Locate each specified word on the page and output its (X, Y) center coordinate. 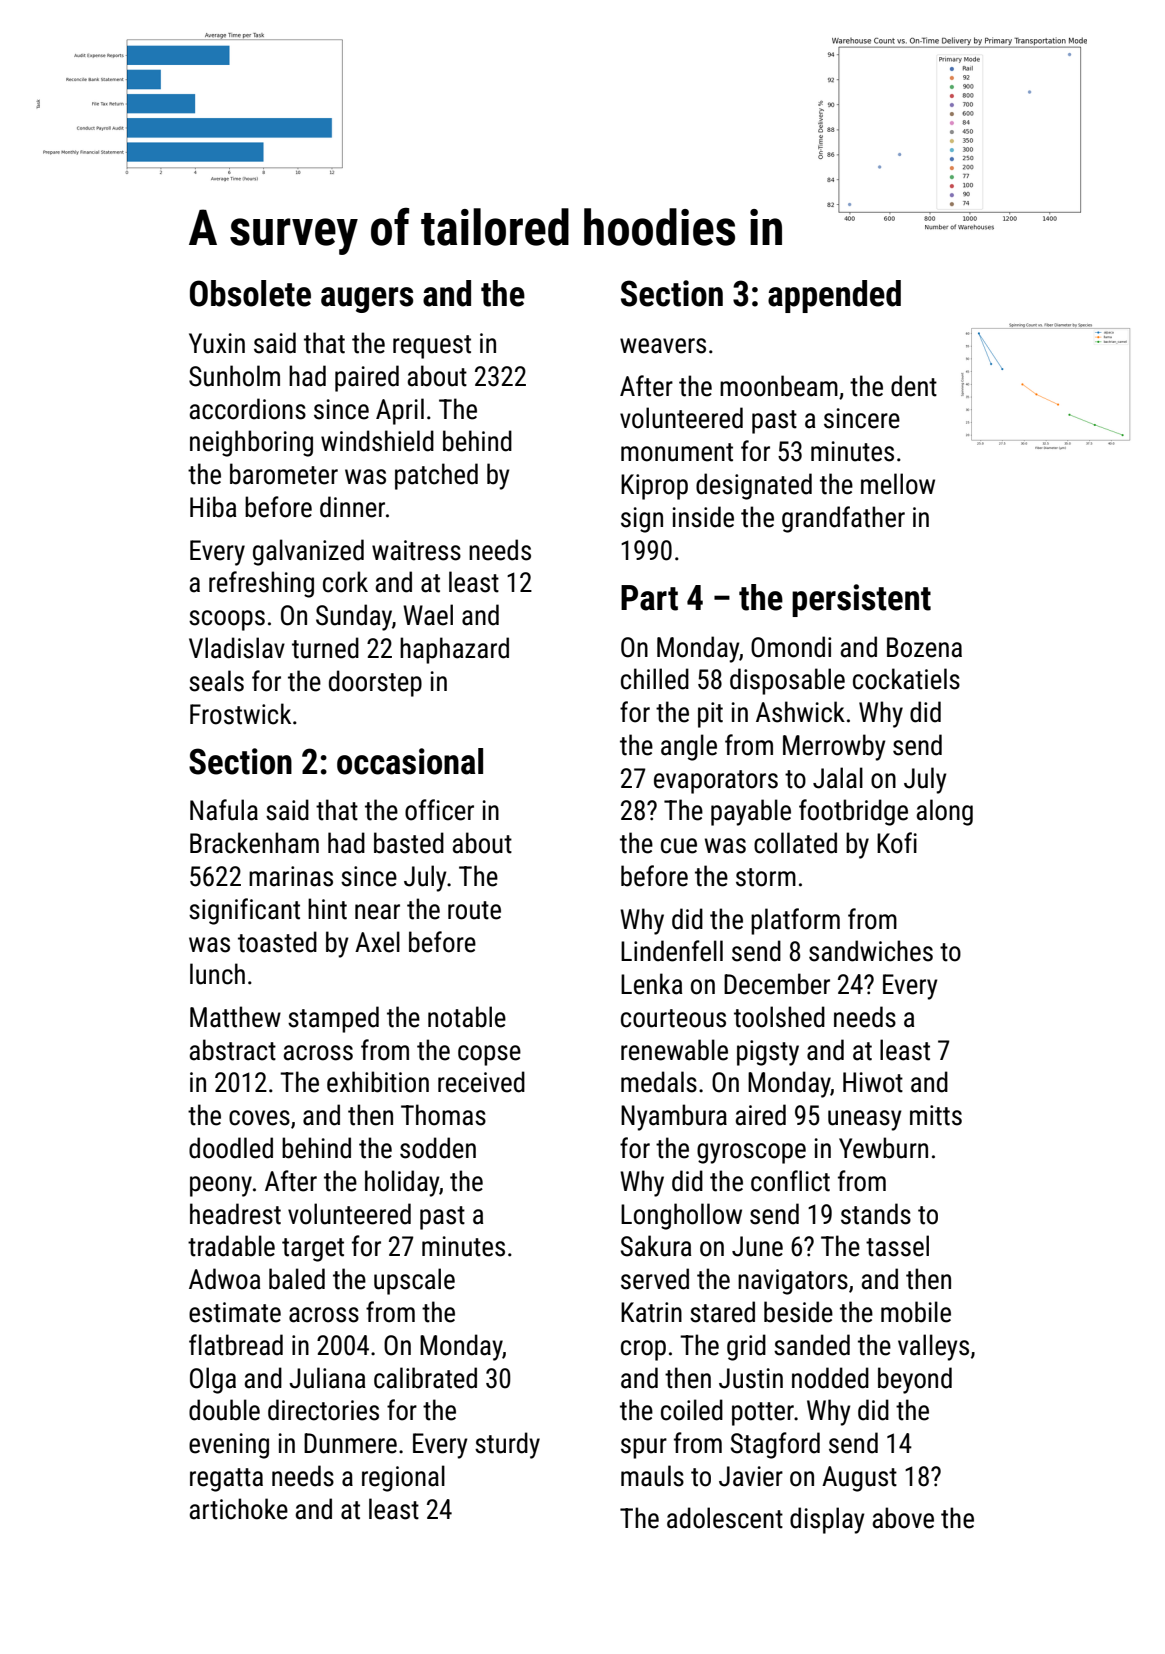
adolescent (725, 1518)
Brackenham (254, 843)
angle (689, 747)
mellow (898, 484)
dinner (352, 507)
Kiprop (654, 487)
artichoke (239, 1509)
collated (795, 843)
